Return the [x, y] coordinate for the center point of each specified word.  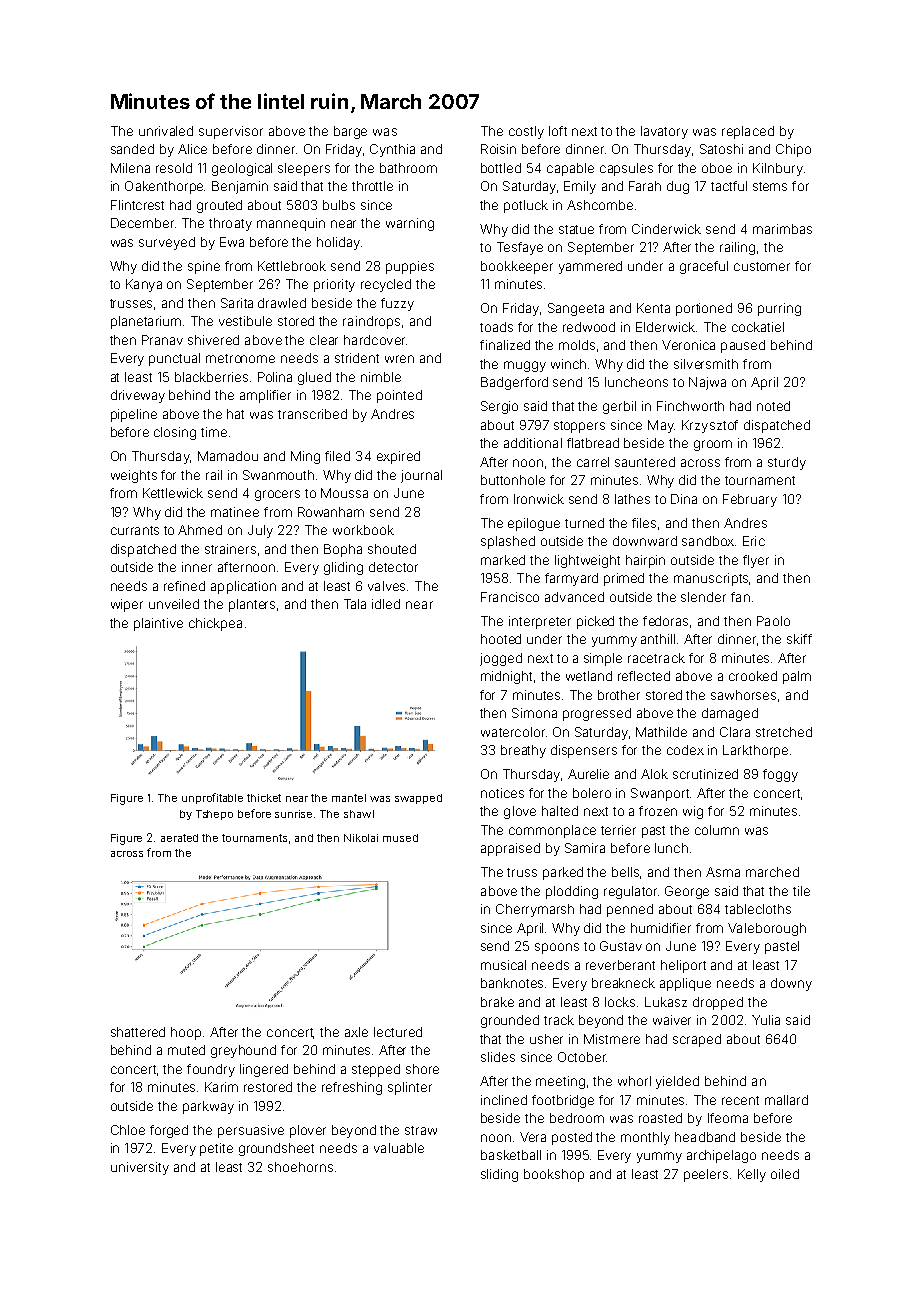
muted [186, 1050]
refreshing [352, 1088]
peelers [706, 1175]
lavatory [664, 132]
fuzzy [397, 304]
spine [204, 267]
